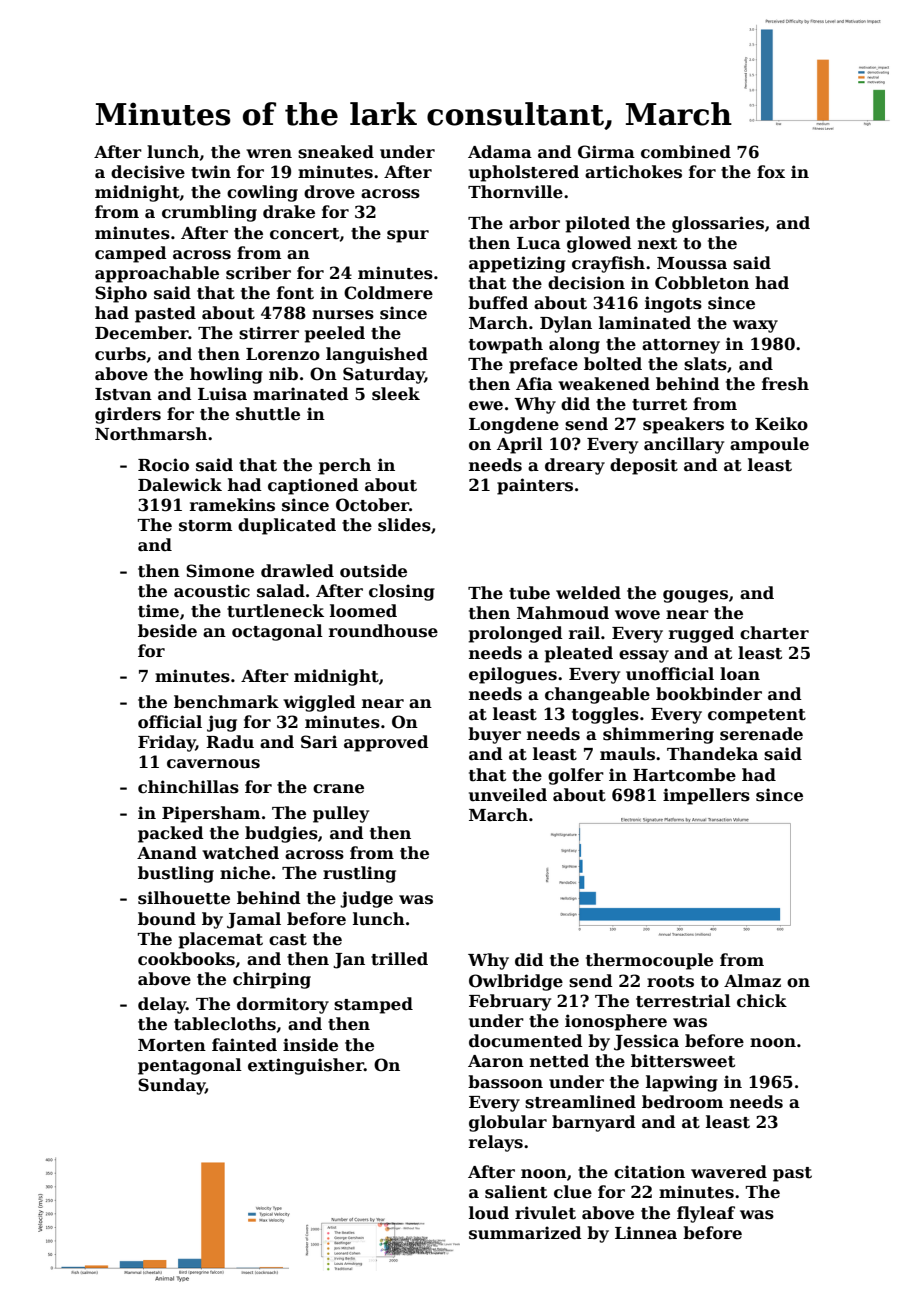 This screenshot has width=908, height=1316. What do you see at coordinates (345, 466) in the screenshot?
I see `perch` at bounding box center [345, 466].
